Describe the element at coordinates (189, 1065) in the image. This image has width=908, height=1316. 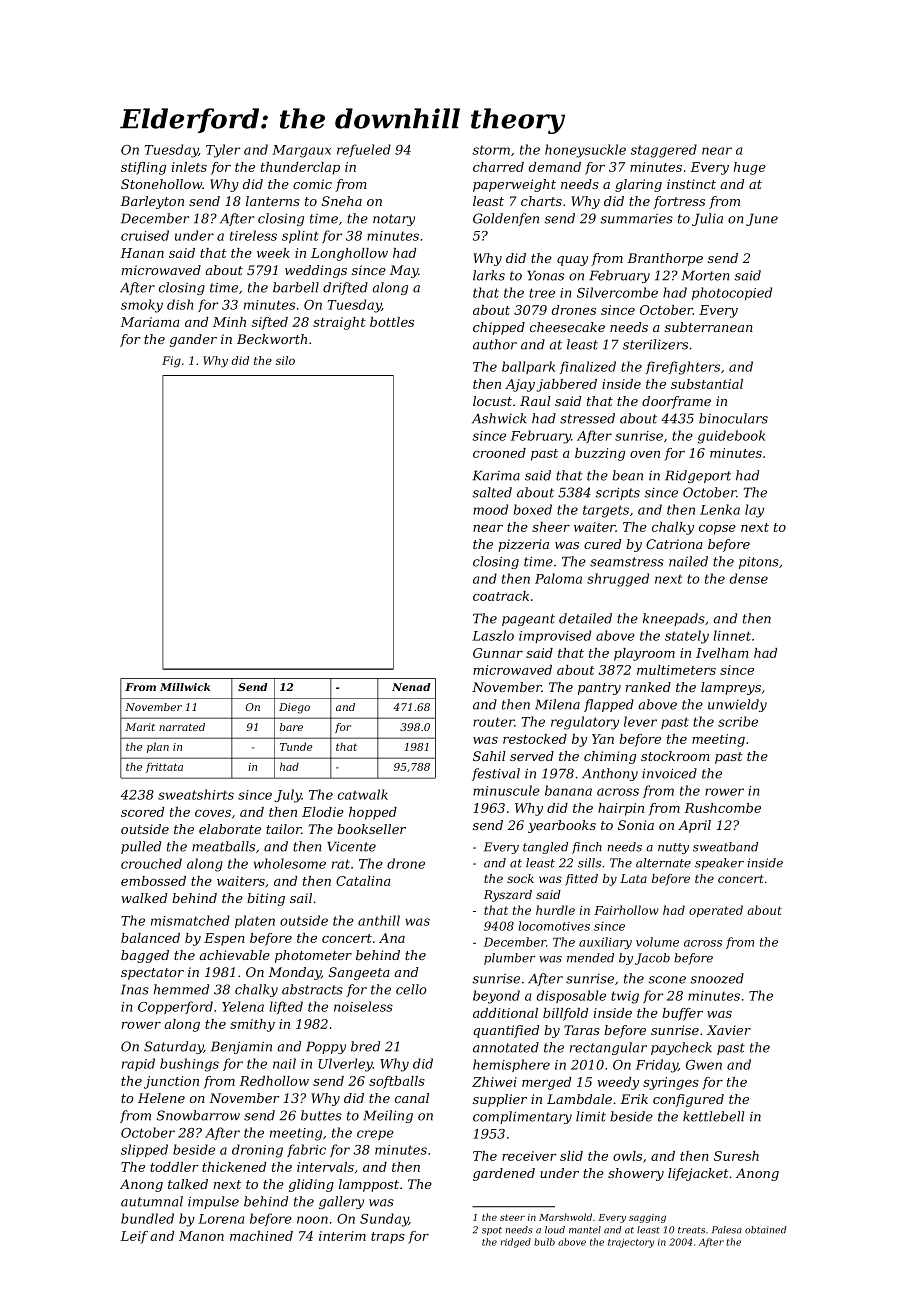
I see `bushings` at that location.
